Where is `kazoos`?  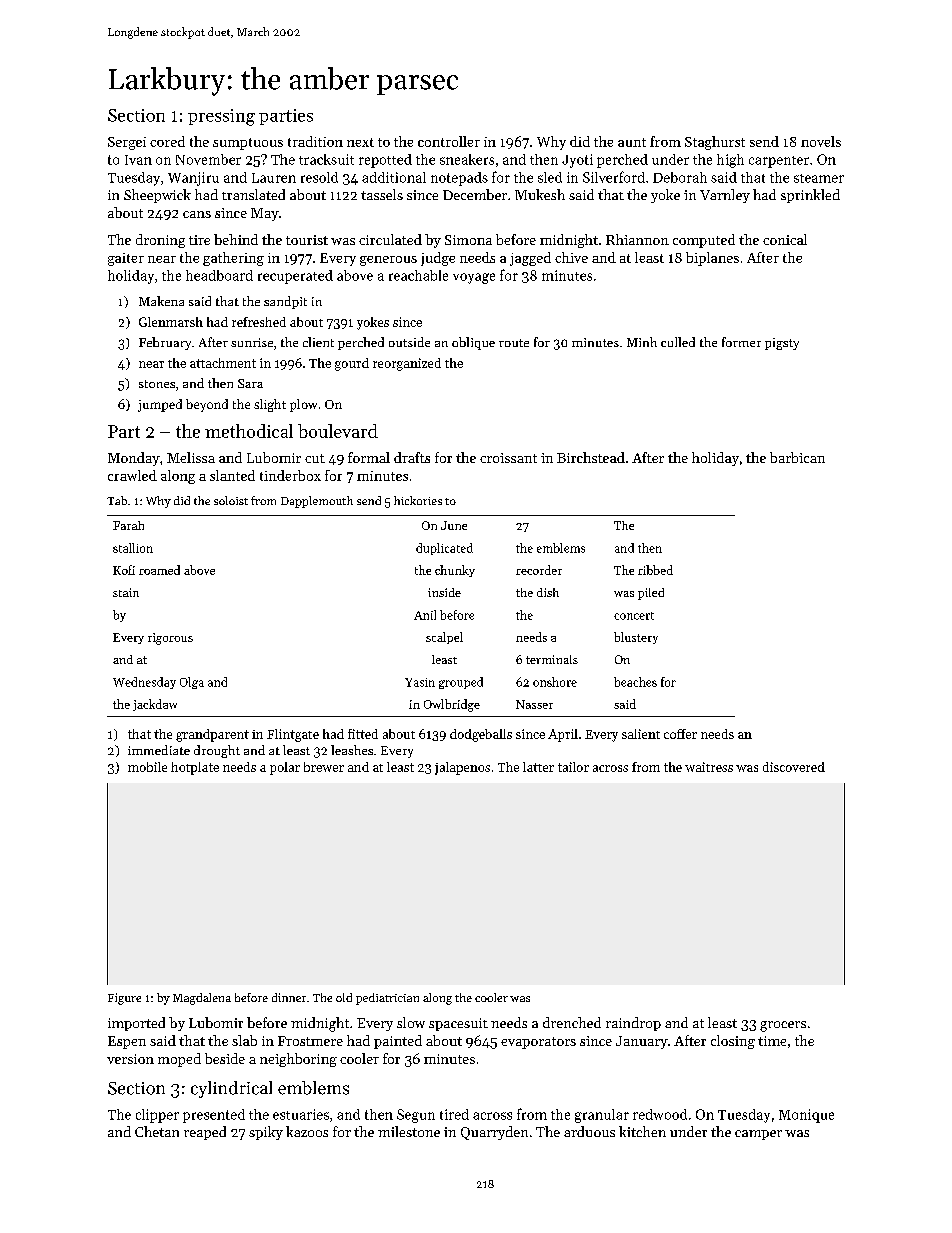 kazoos is located at coordinates (307, 1131).
